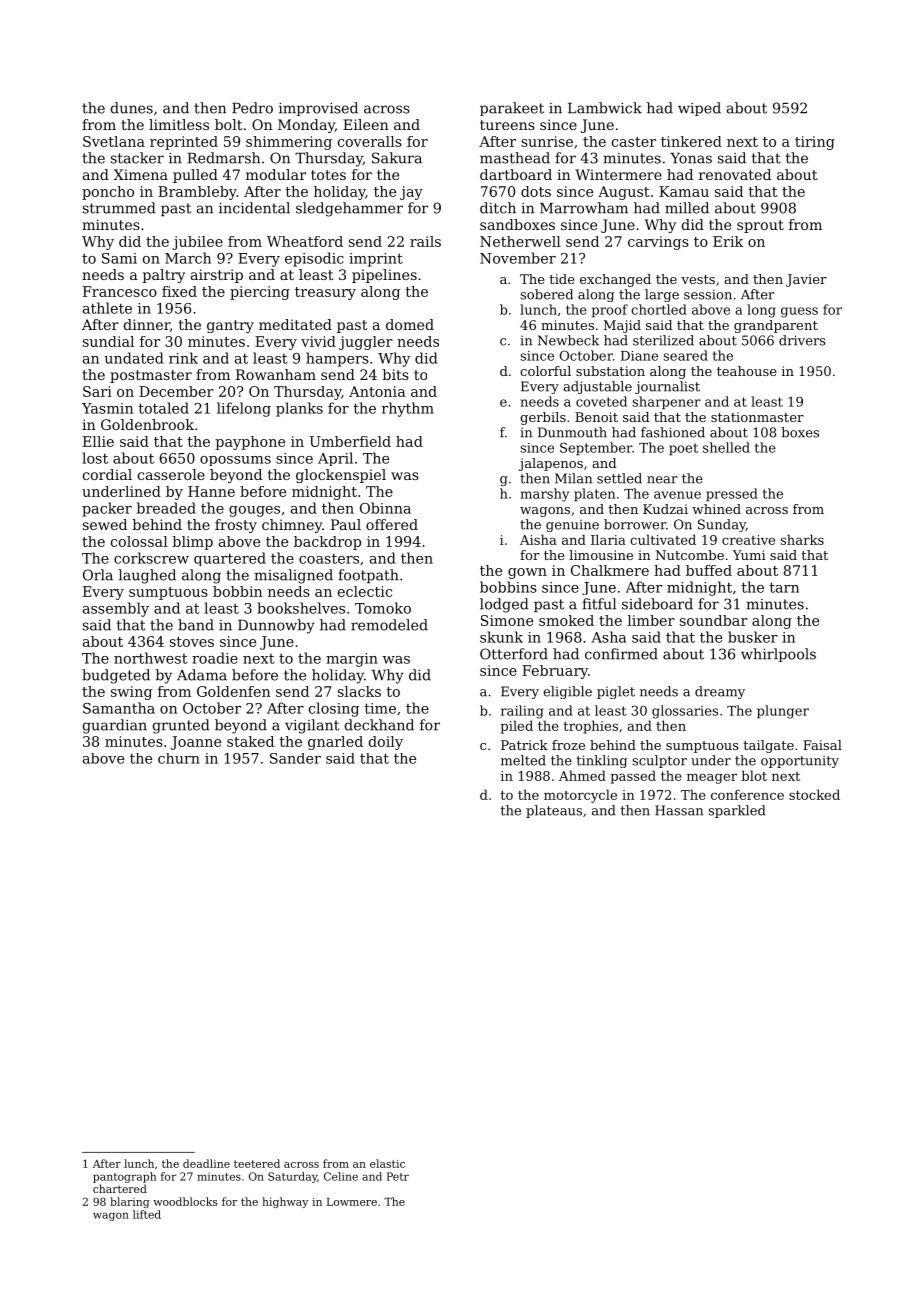 The height and width of the screenshot is (1308, 924). I want to click on reprinted, so click(184, 143).
